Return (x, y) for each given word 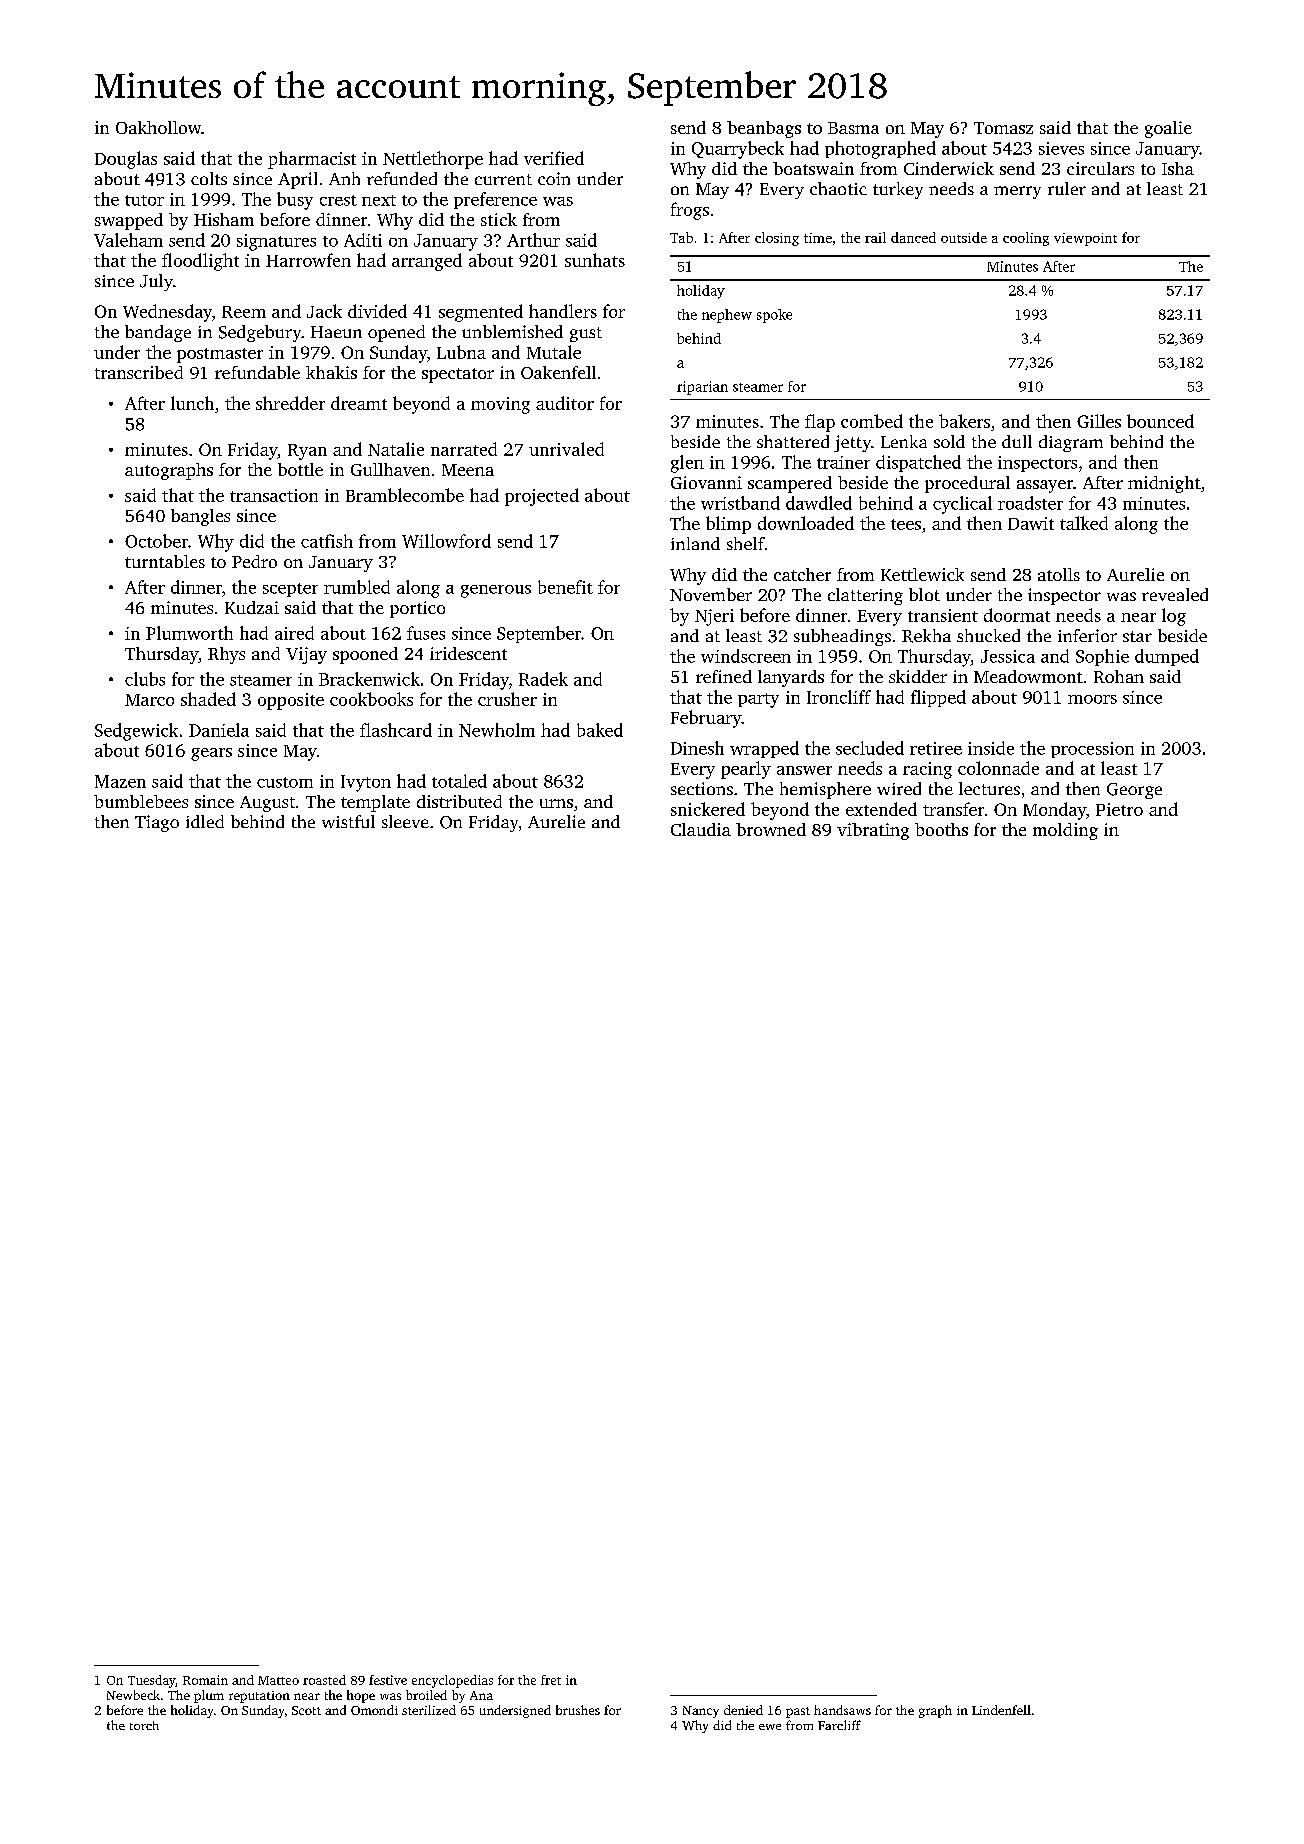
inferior (1087, 635)
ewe (770, 1727)
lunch (192, 403)
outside (964, 237)
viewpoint (1085, 239)
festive (388, 1680)
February (706, 719)
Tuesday (152, 1681)
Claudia (701, 829)
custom (285, 782)
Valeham (128, 240)
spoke (774, 316)
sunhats (595, 260)
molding (1065, 831)
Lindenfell (1001, 1710)
